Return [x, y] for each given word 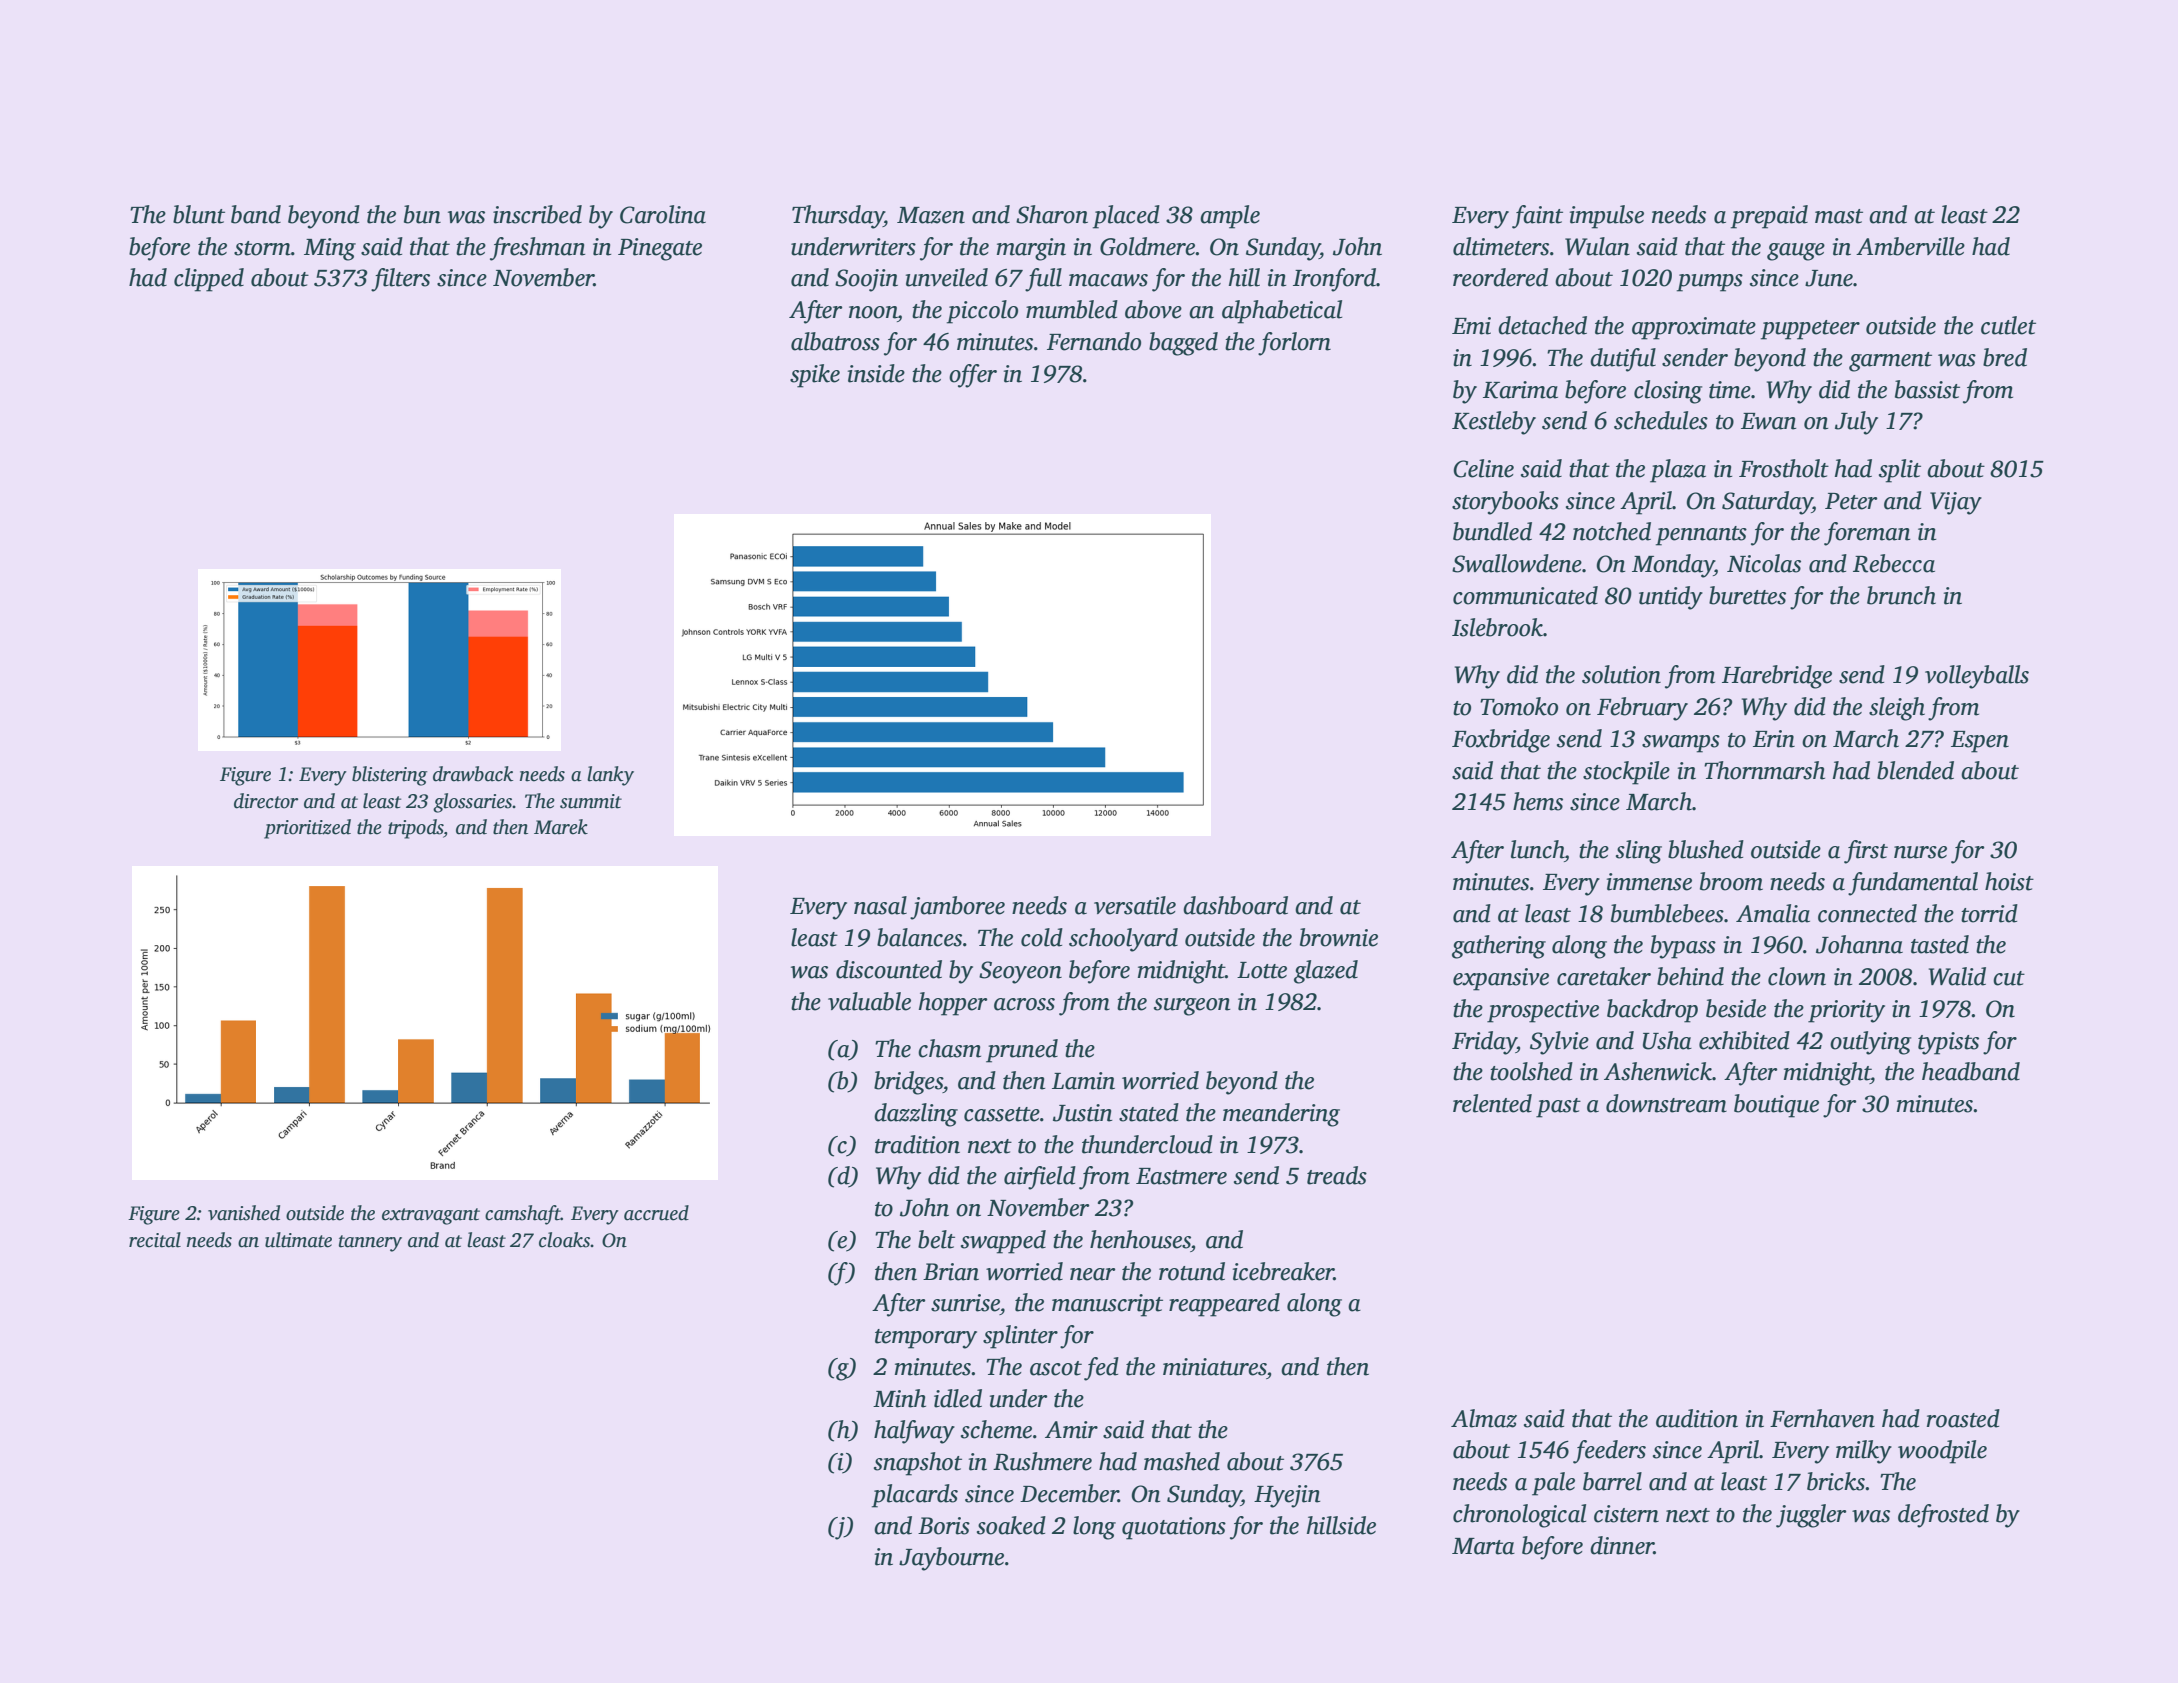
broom [1731, 881]
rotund [1192, 1271]
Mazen [931, 215]
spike [815, 376]
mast [1839, 216]
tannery [370, 1243]
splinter [1020, 1337]
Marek [561, 827]
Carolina [663, 214]
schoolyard [1123, 940]
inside [876, 373]
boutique [1776, 1106]
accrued [656, 1213]
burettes [1747, 595]
